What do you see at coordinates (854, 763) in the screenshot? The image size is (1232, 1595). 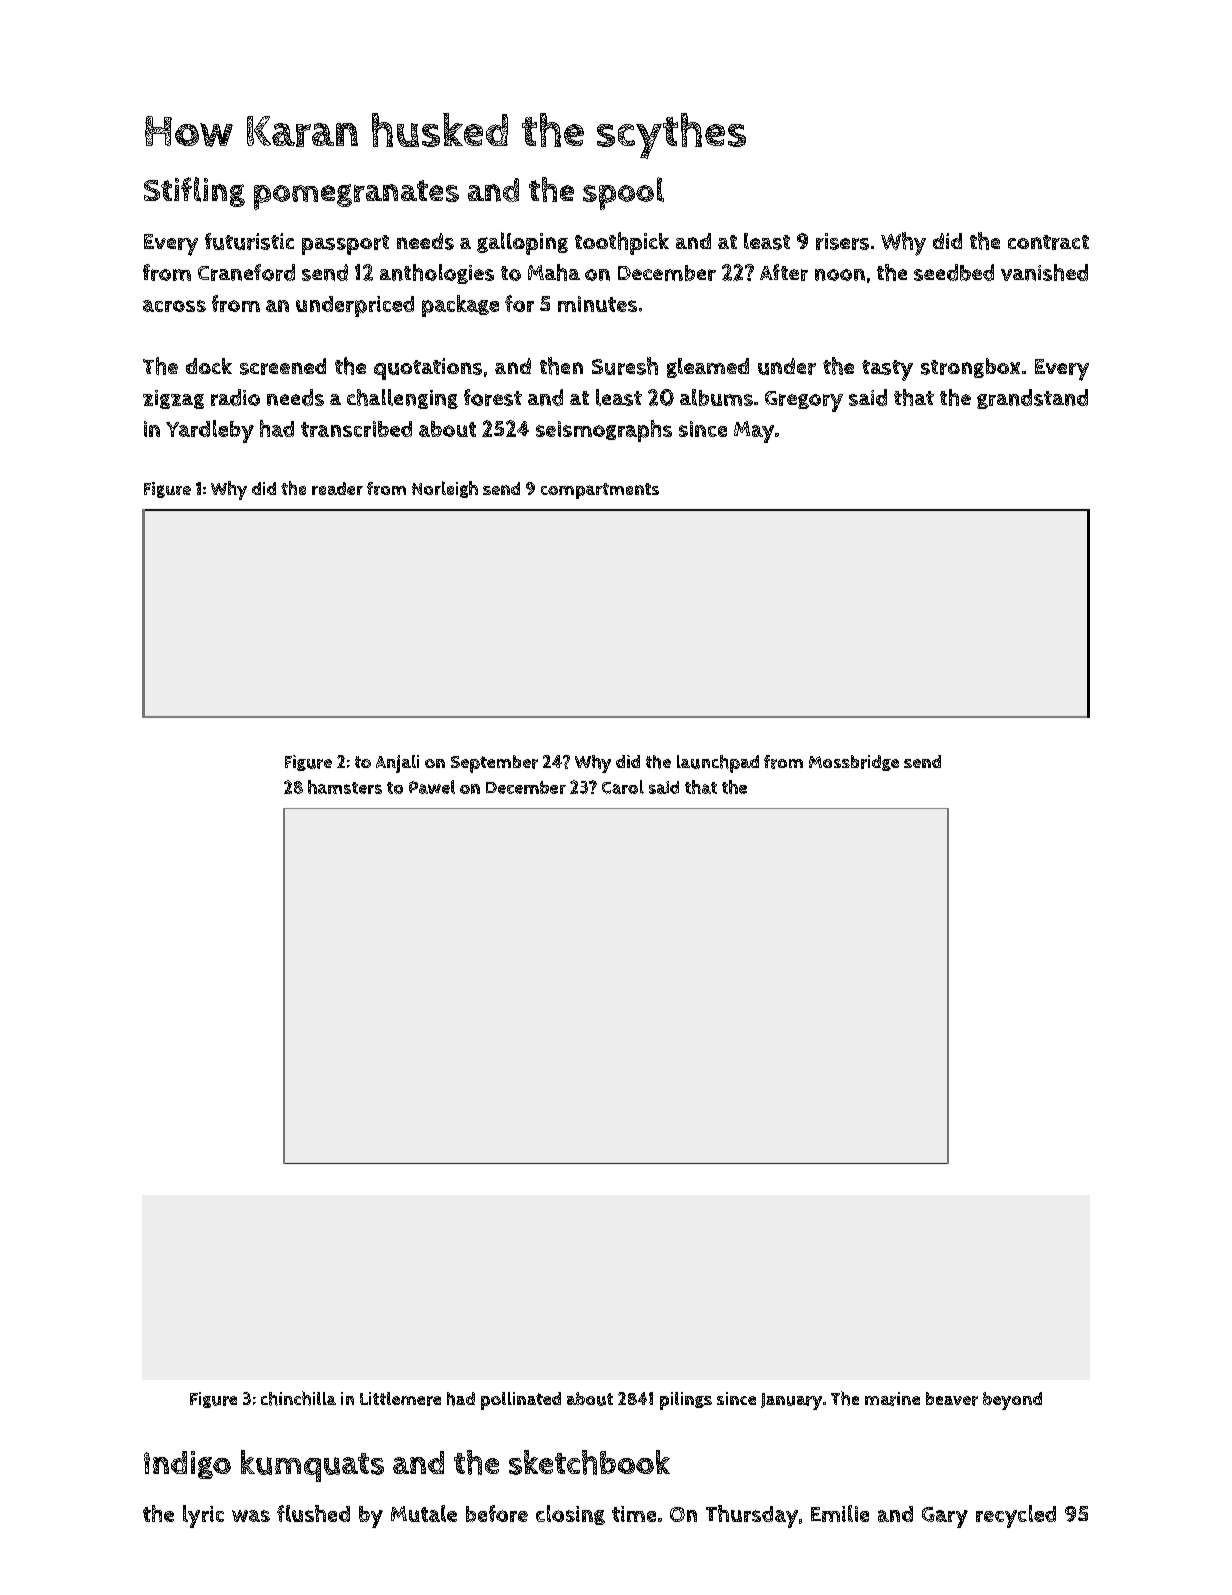 I see `Mossbridge` at bounding box center [854, 763].
